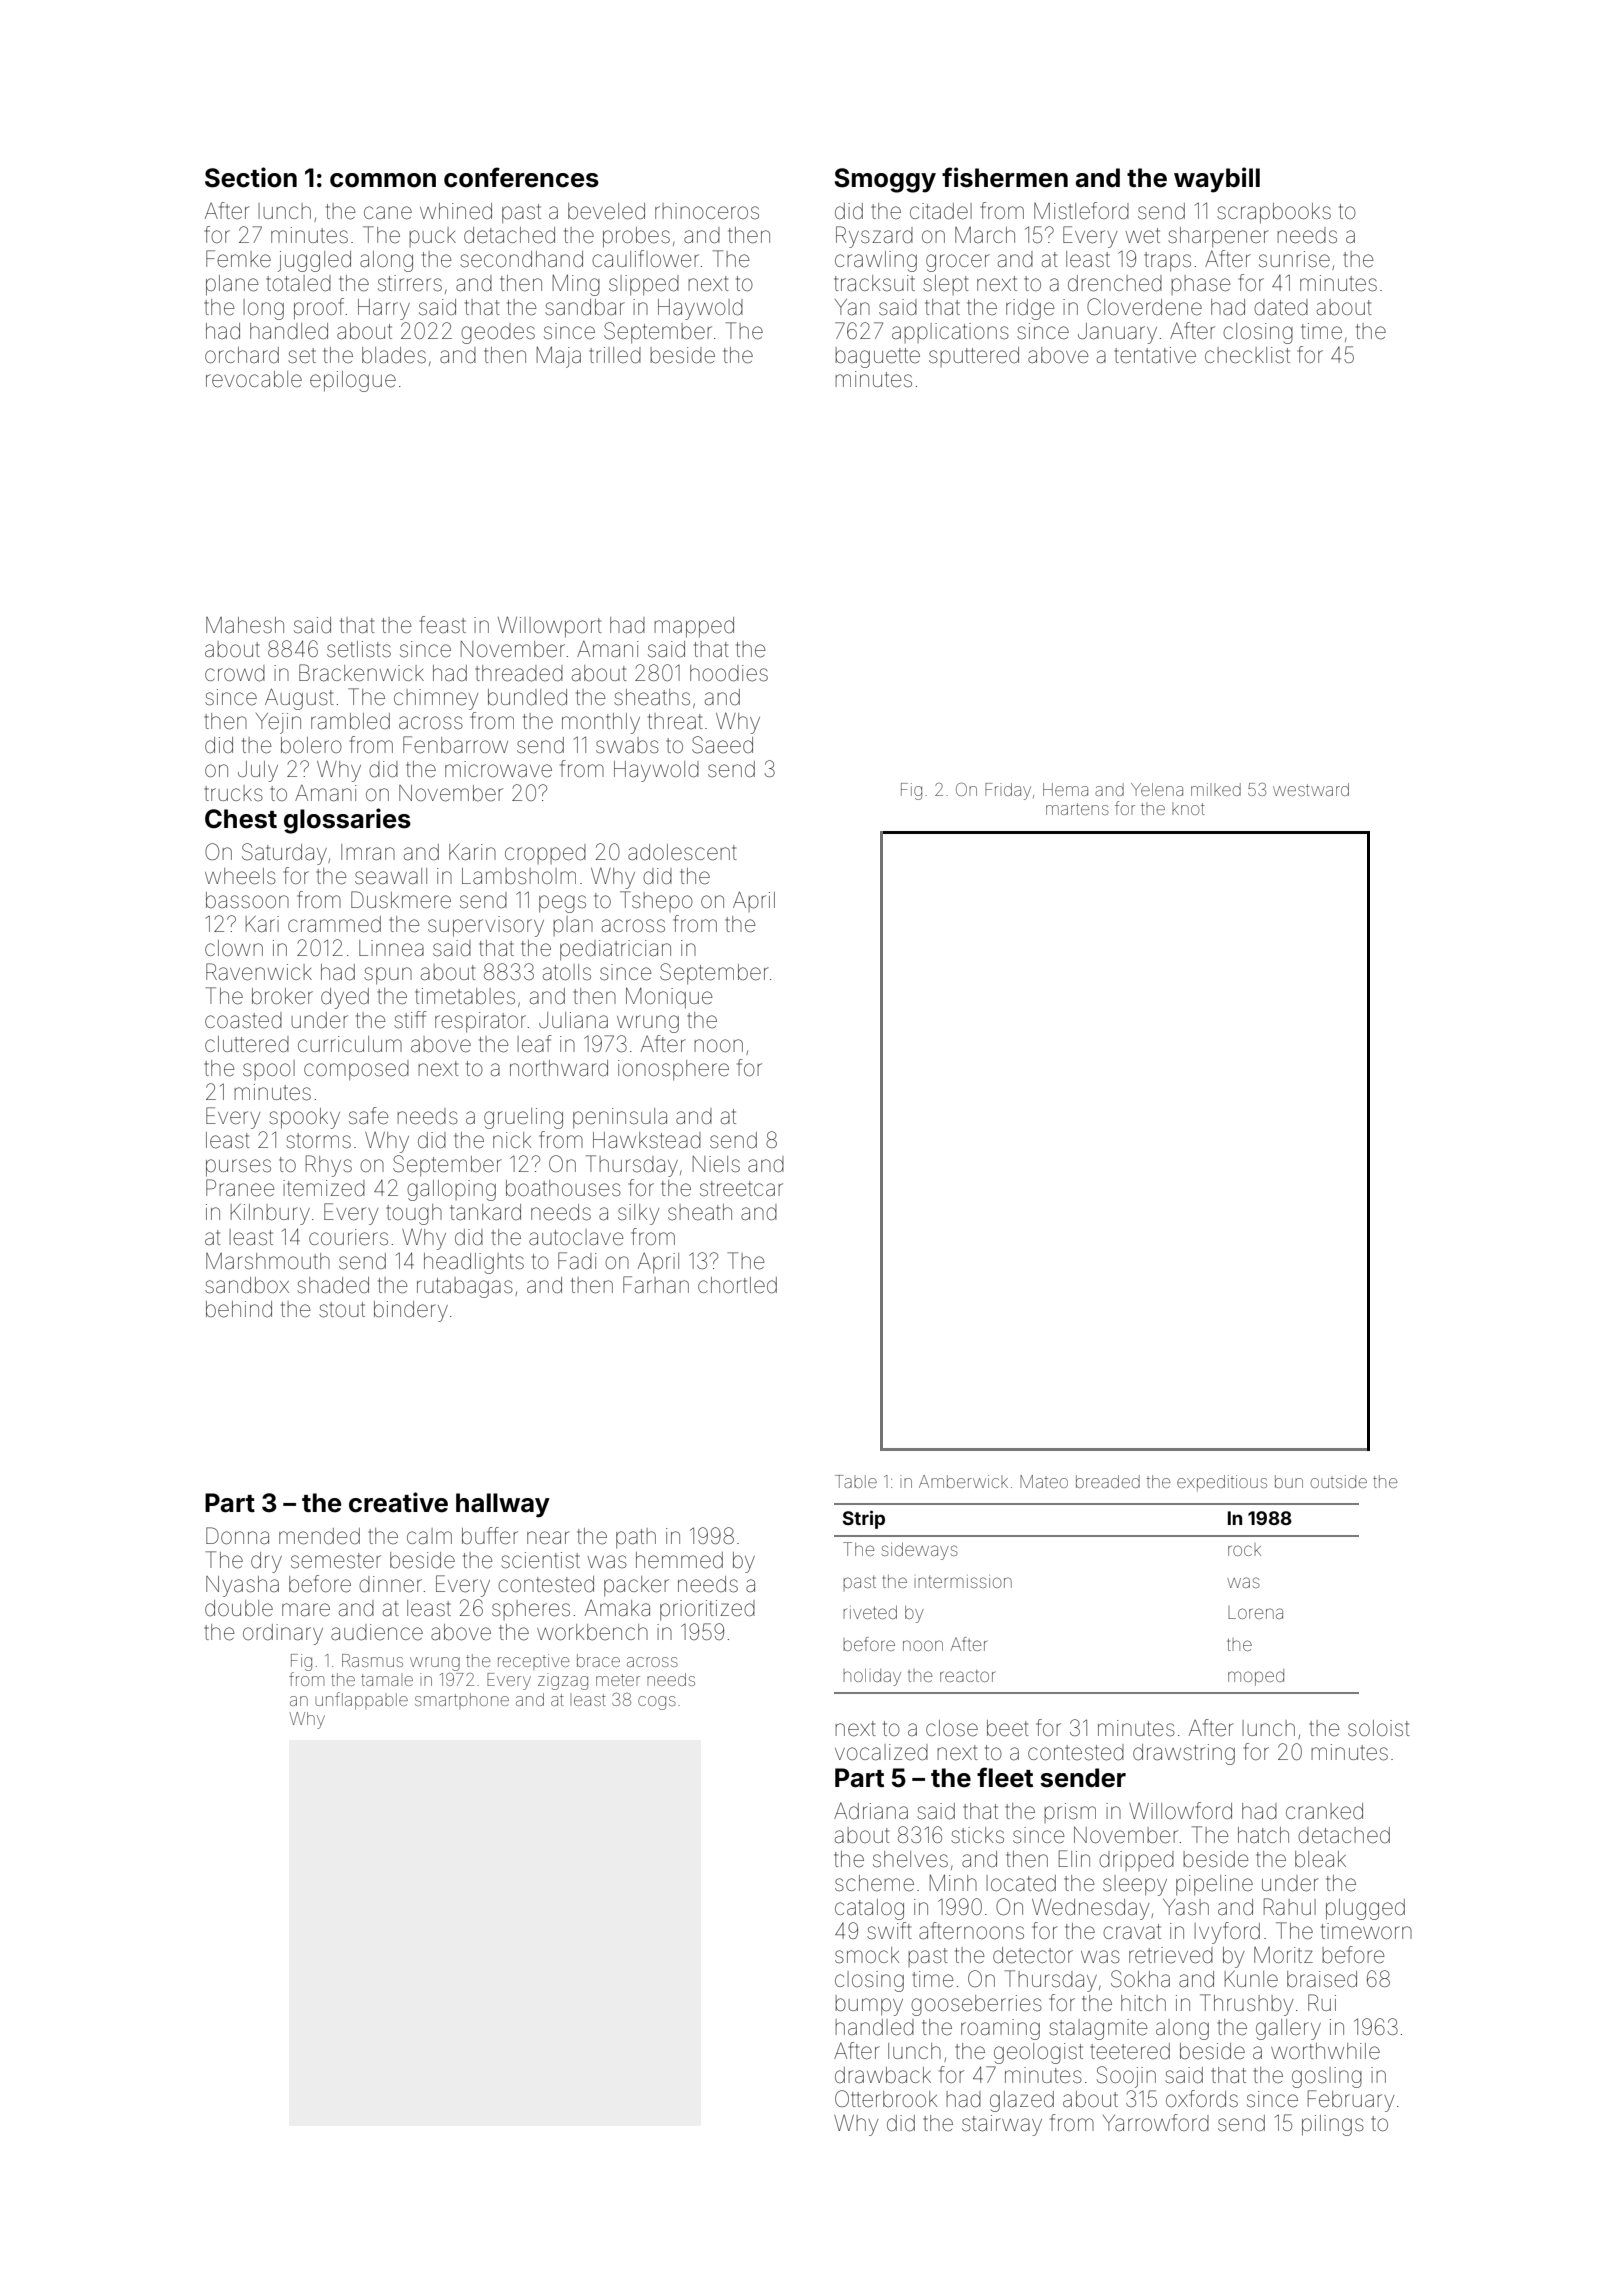 Image resolution: width=1620 pixels, height=2292 pixels. Describe the element at coordinates (251, 177) in the screenshot. I see `Section` at that location.
